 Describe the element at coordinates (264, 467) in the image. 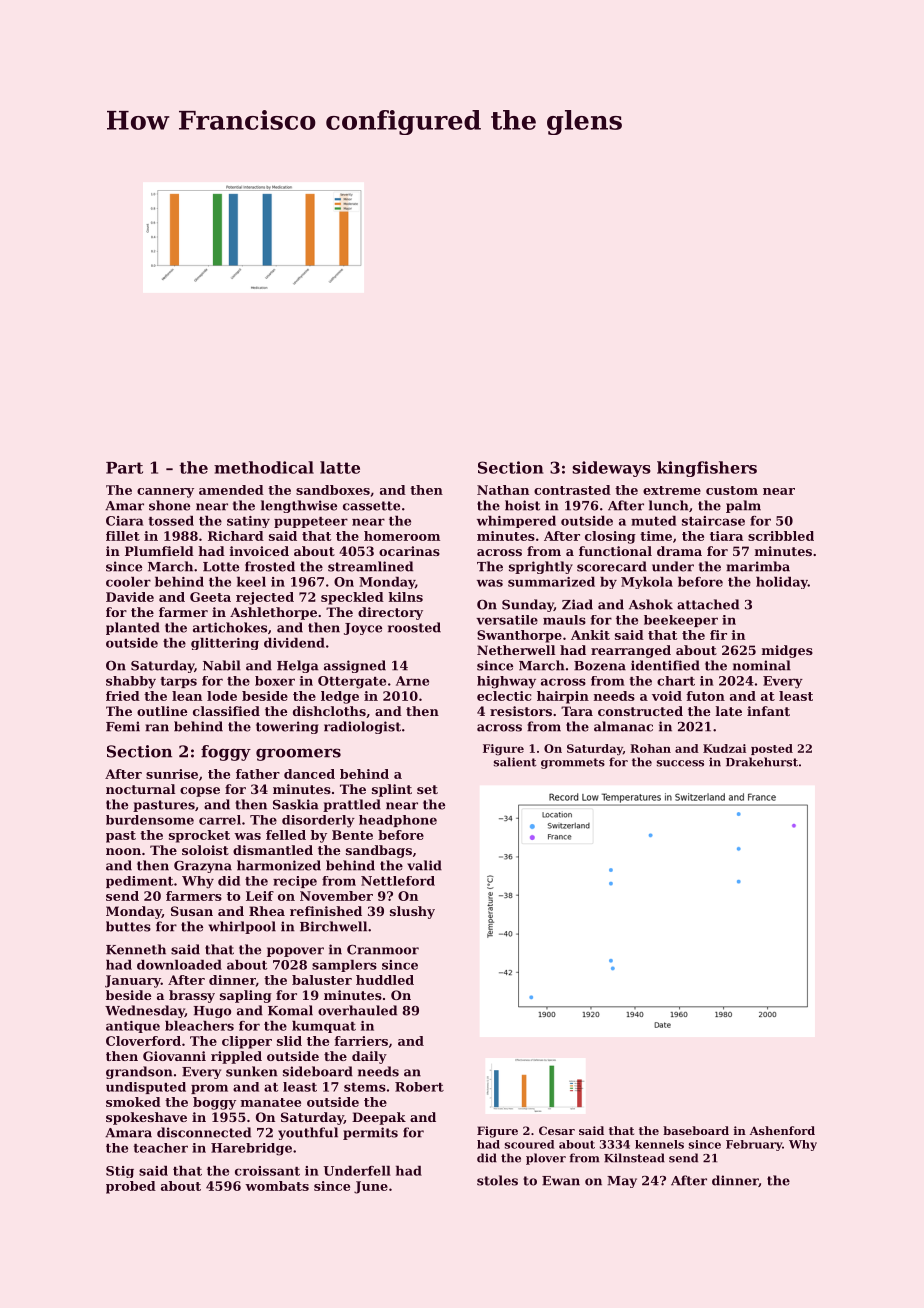

I see `methodical` at that location.
